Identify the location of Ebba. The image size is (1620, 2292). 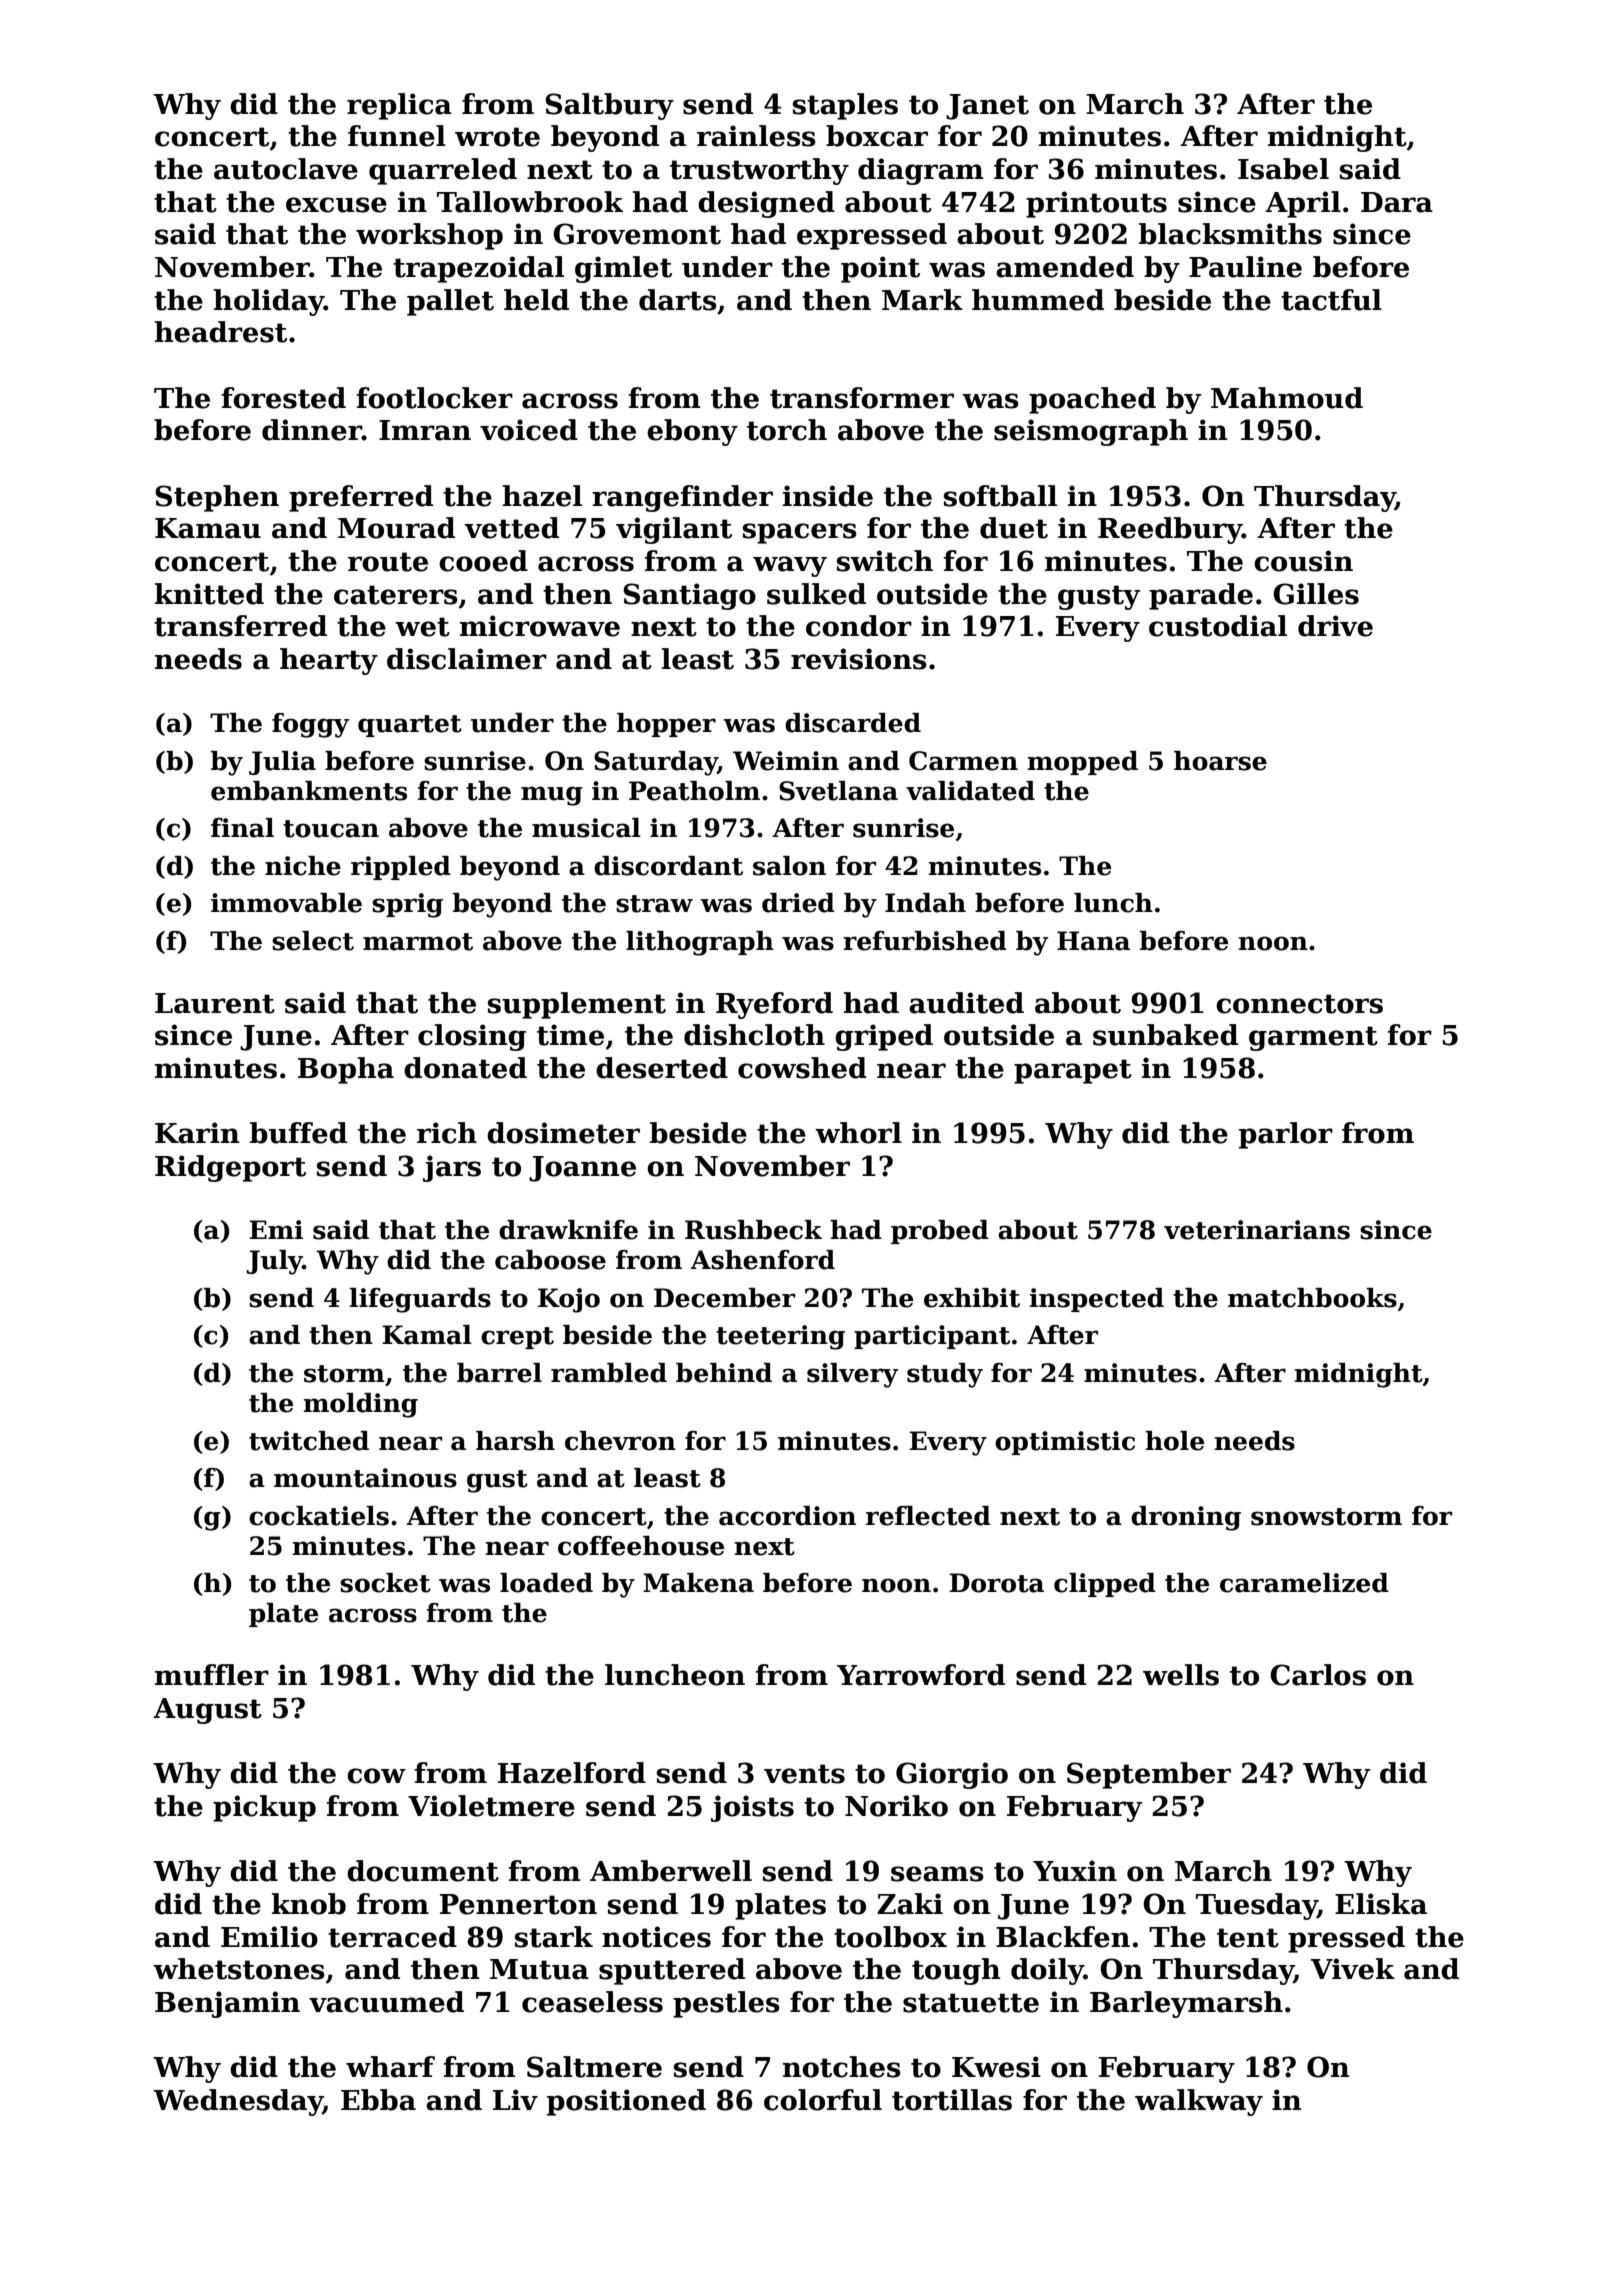
(378, 2100).
